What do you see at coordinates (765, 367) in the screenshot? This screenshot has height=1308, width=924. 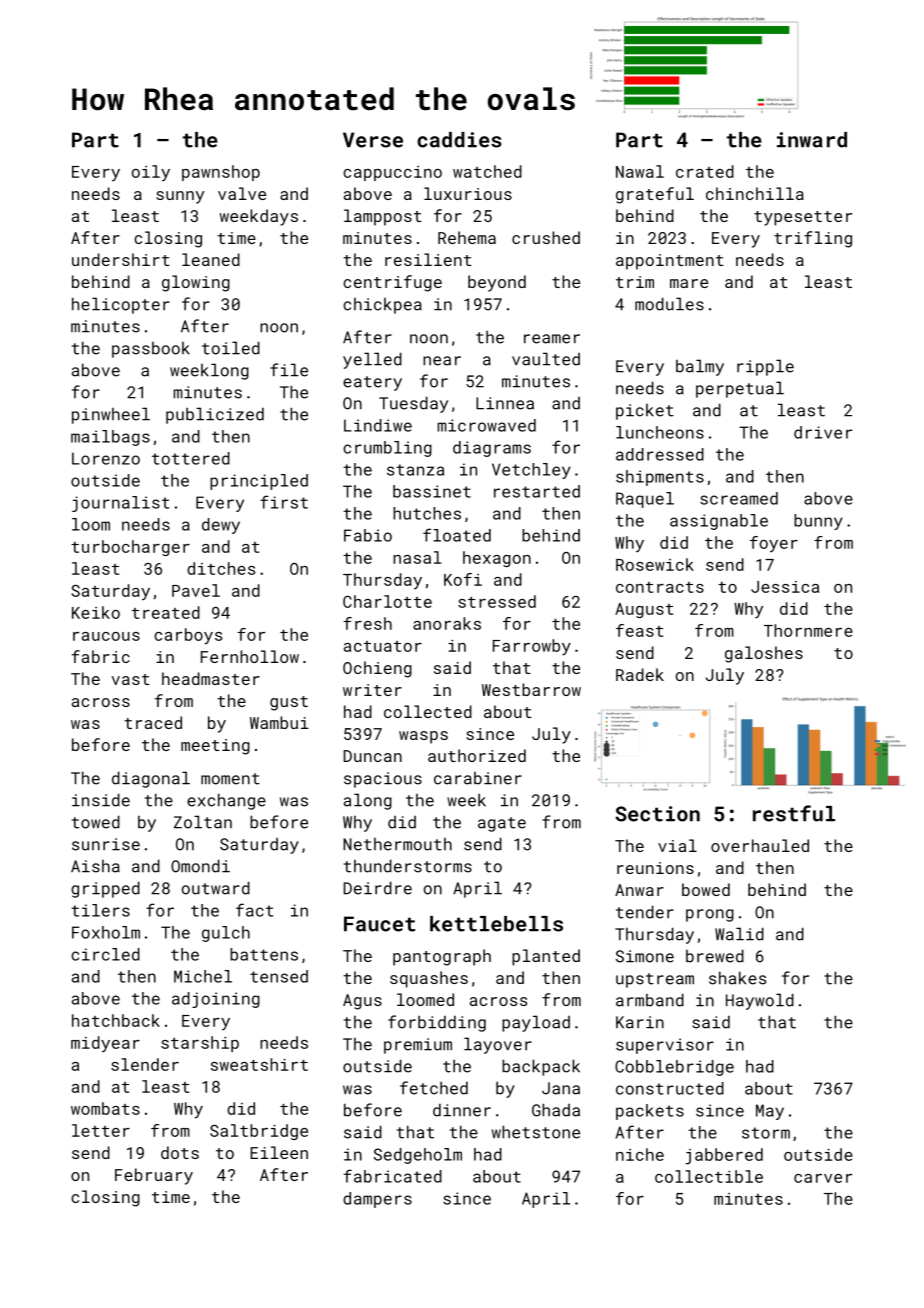 I see `ripple` at bounding box center [765, 367].
